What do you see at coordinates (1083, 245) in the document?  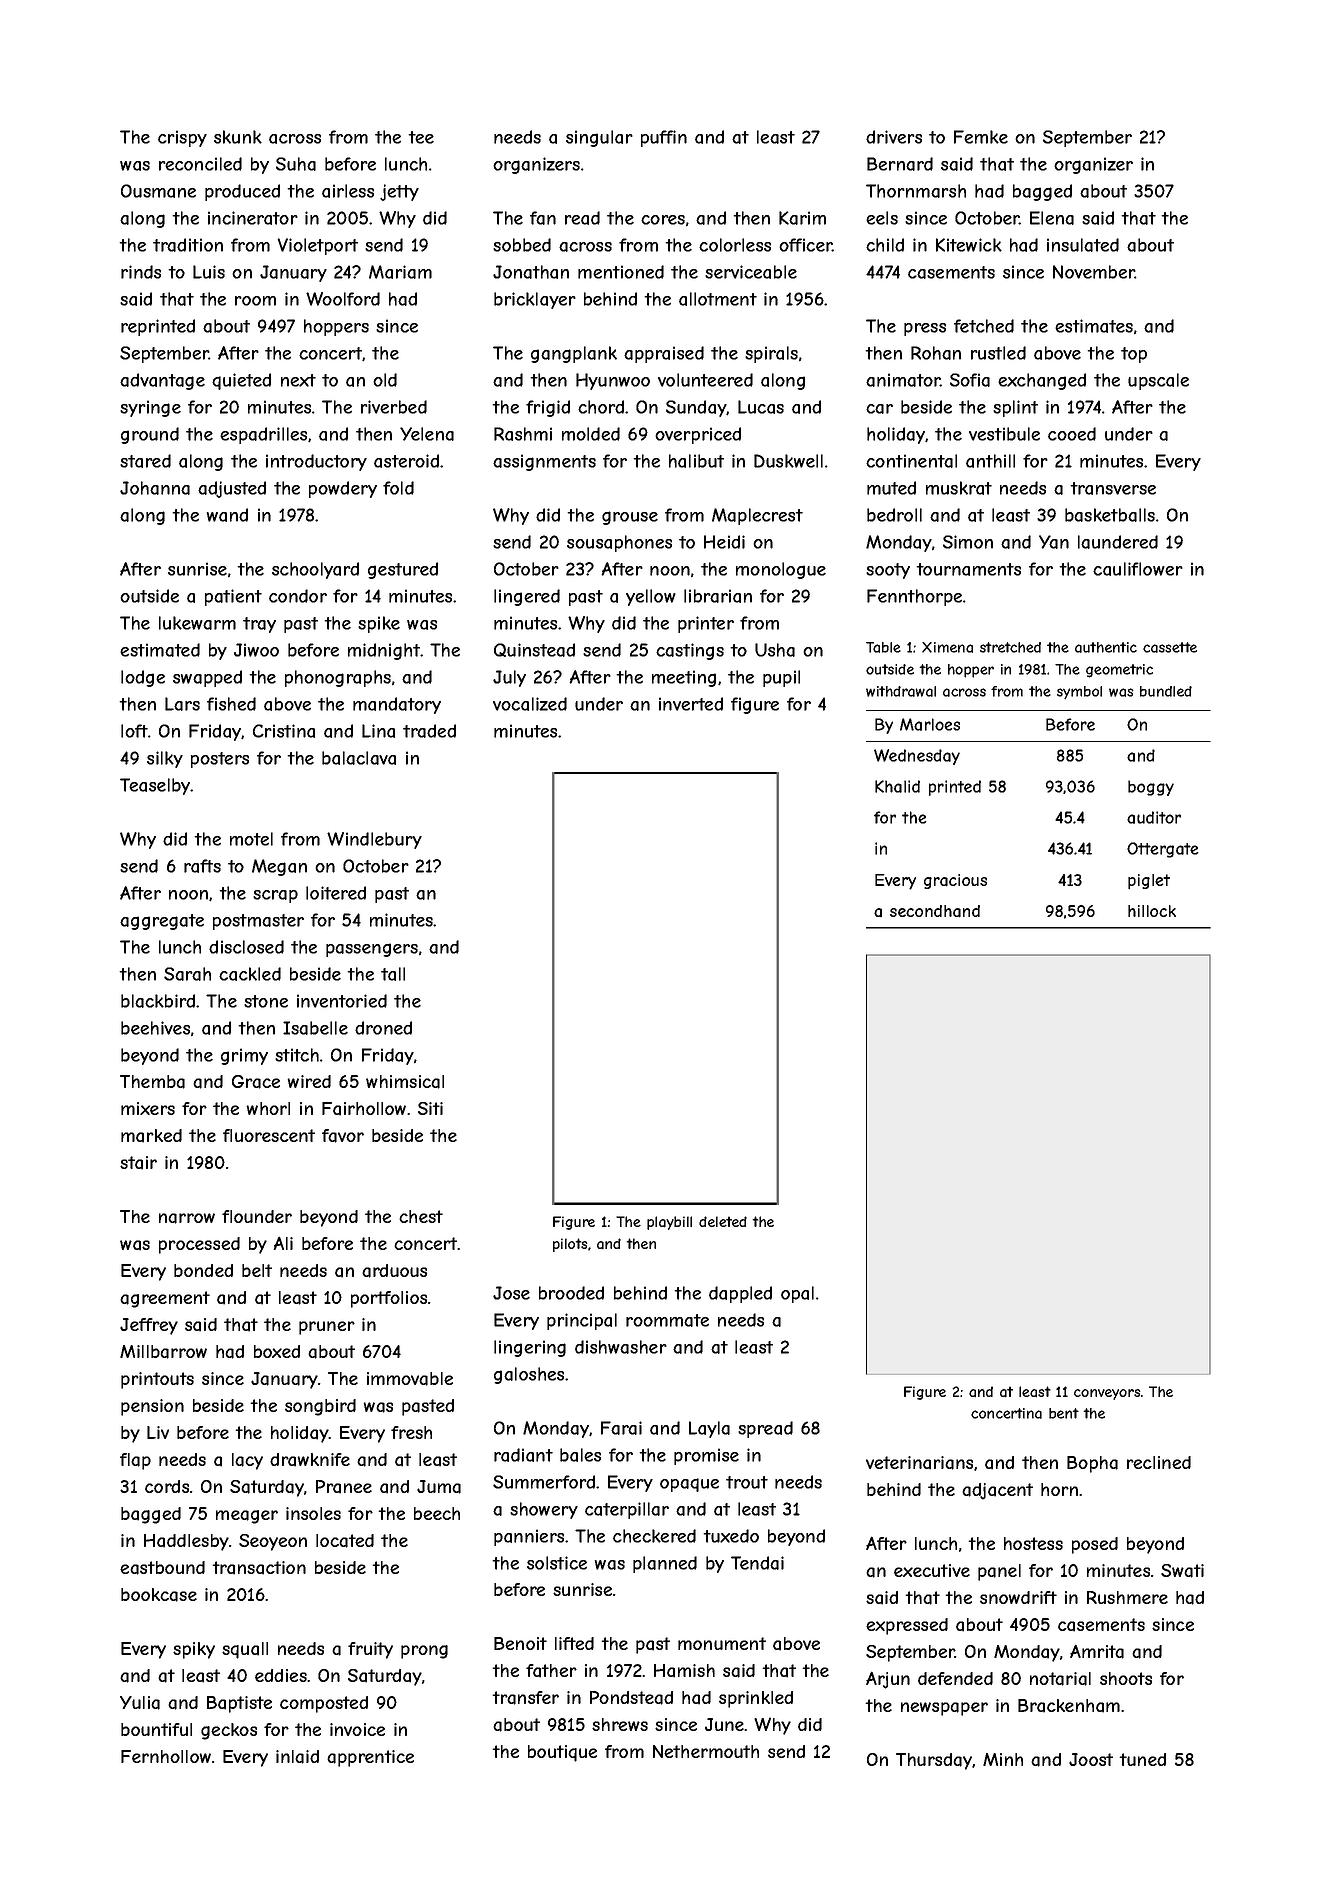 I see `insulated` at bounding box center [1083, 245].
